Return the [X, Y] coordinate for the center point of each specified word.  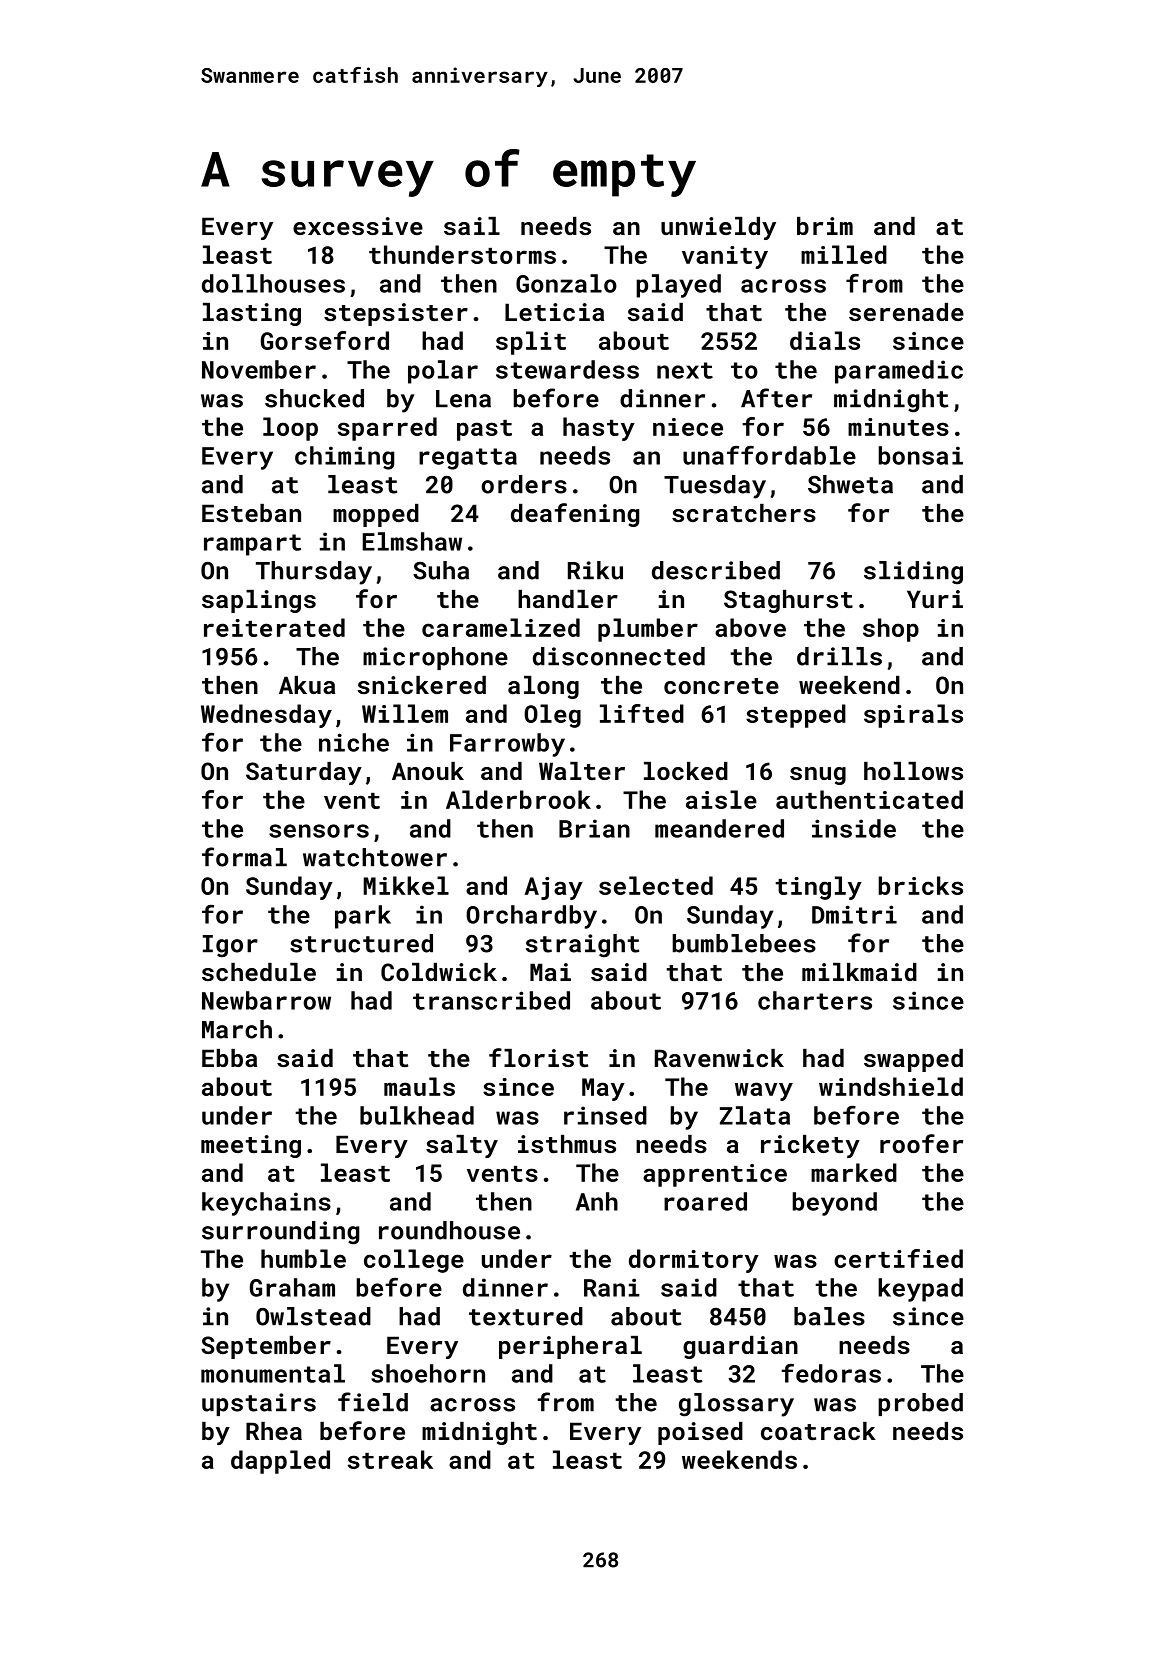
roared [705, 1201]
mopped [376, 515]
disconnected [619, 656]
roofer [921, 1143]
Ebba [229, 1058]
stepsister [396, 314]
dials [825, 340]
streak [390, 1459]
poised [700, 1433]
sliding [913, 573]
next [685, 370]
